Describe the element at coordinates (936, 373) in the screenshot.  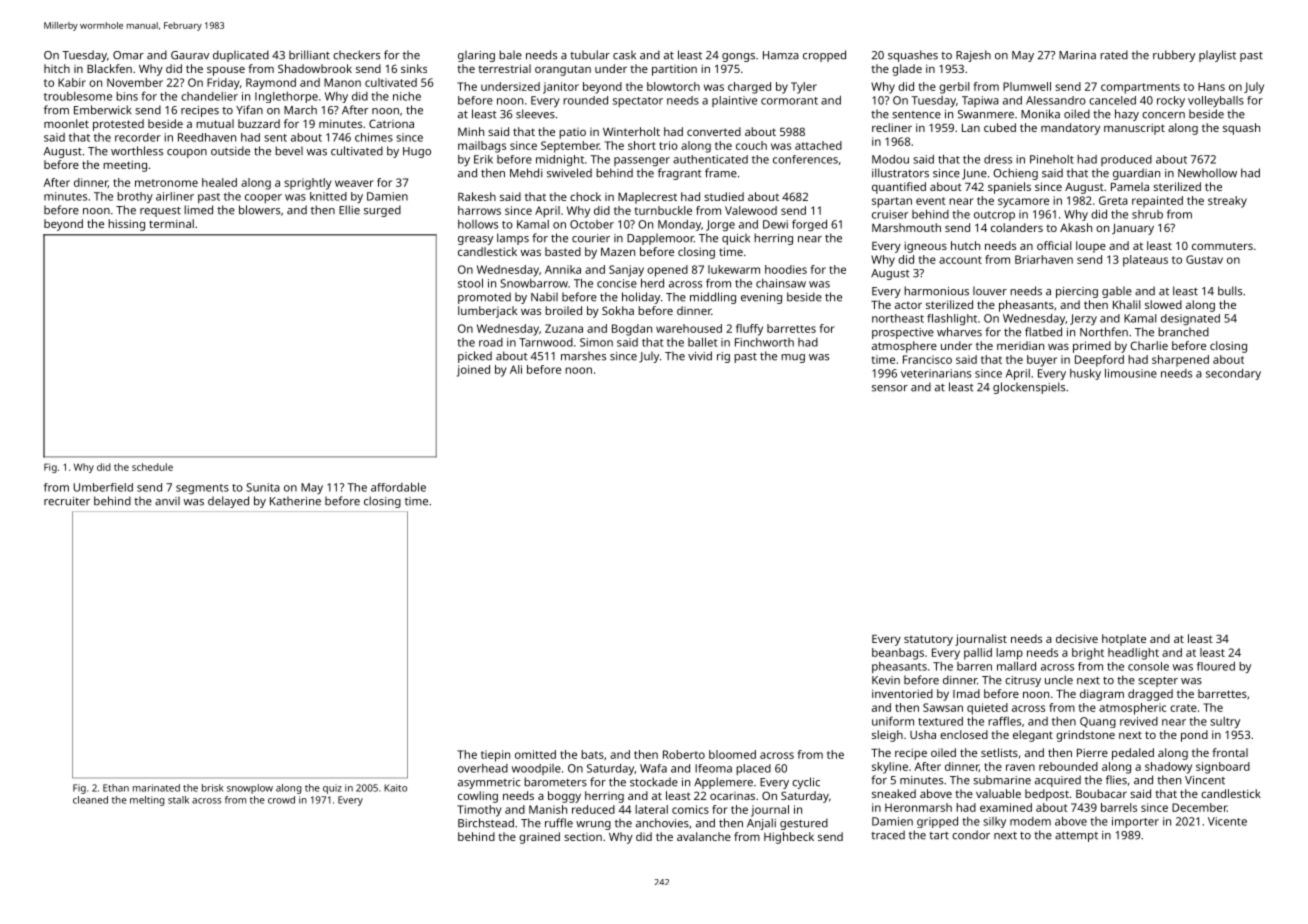
I see `veterinarians` at that location.
